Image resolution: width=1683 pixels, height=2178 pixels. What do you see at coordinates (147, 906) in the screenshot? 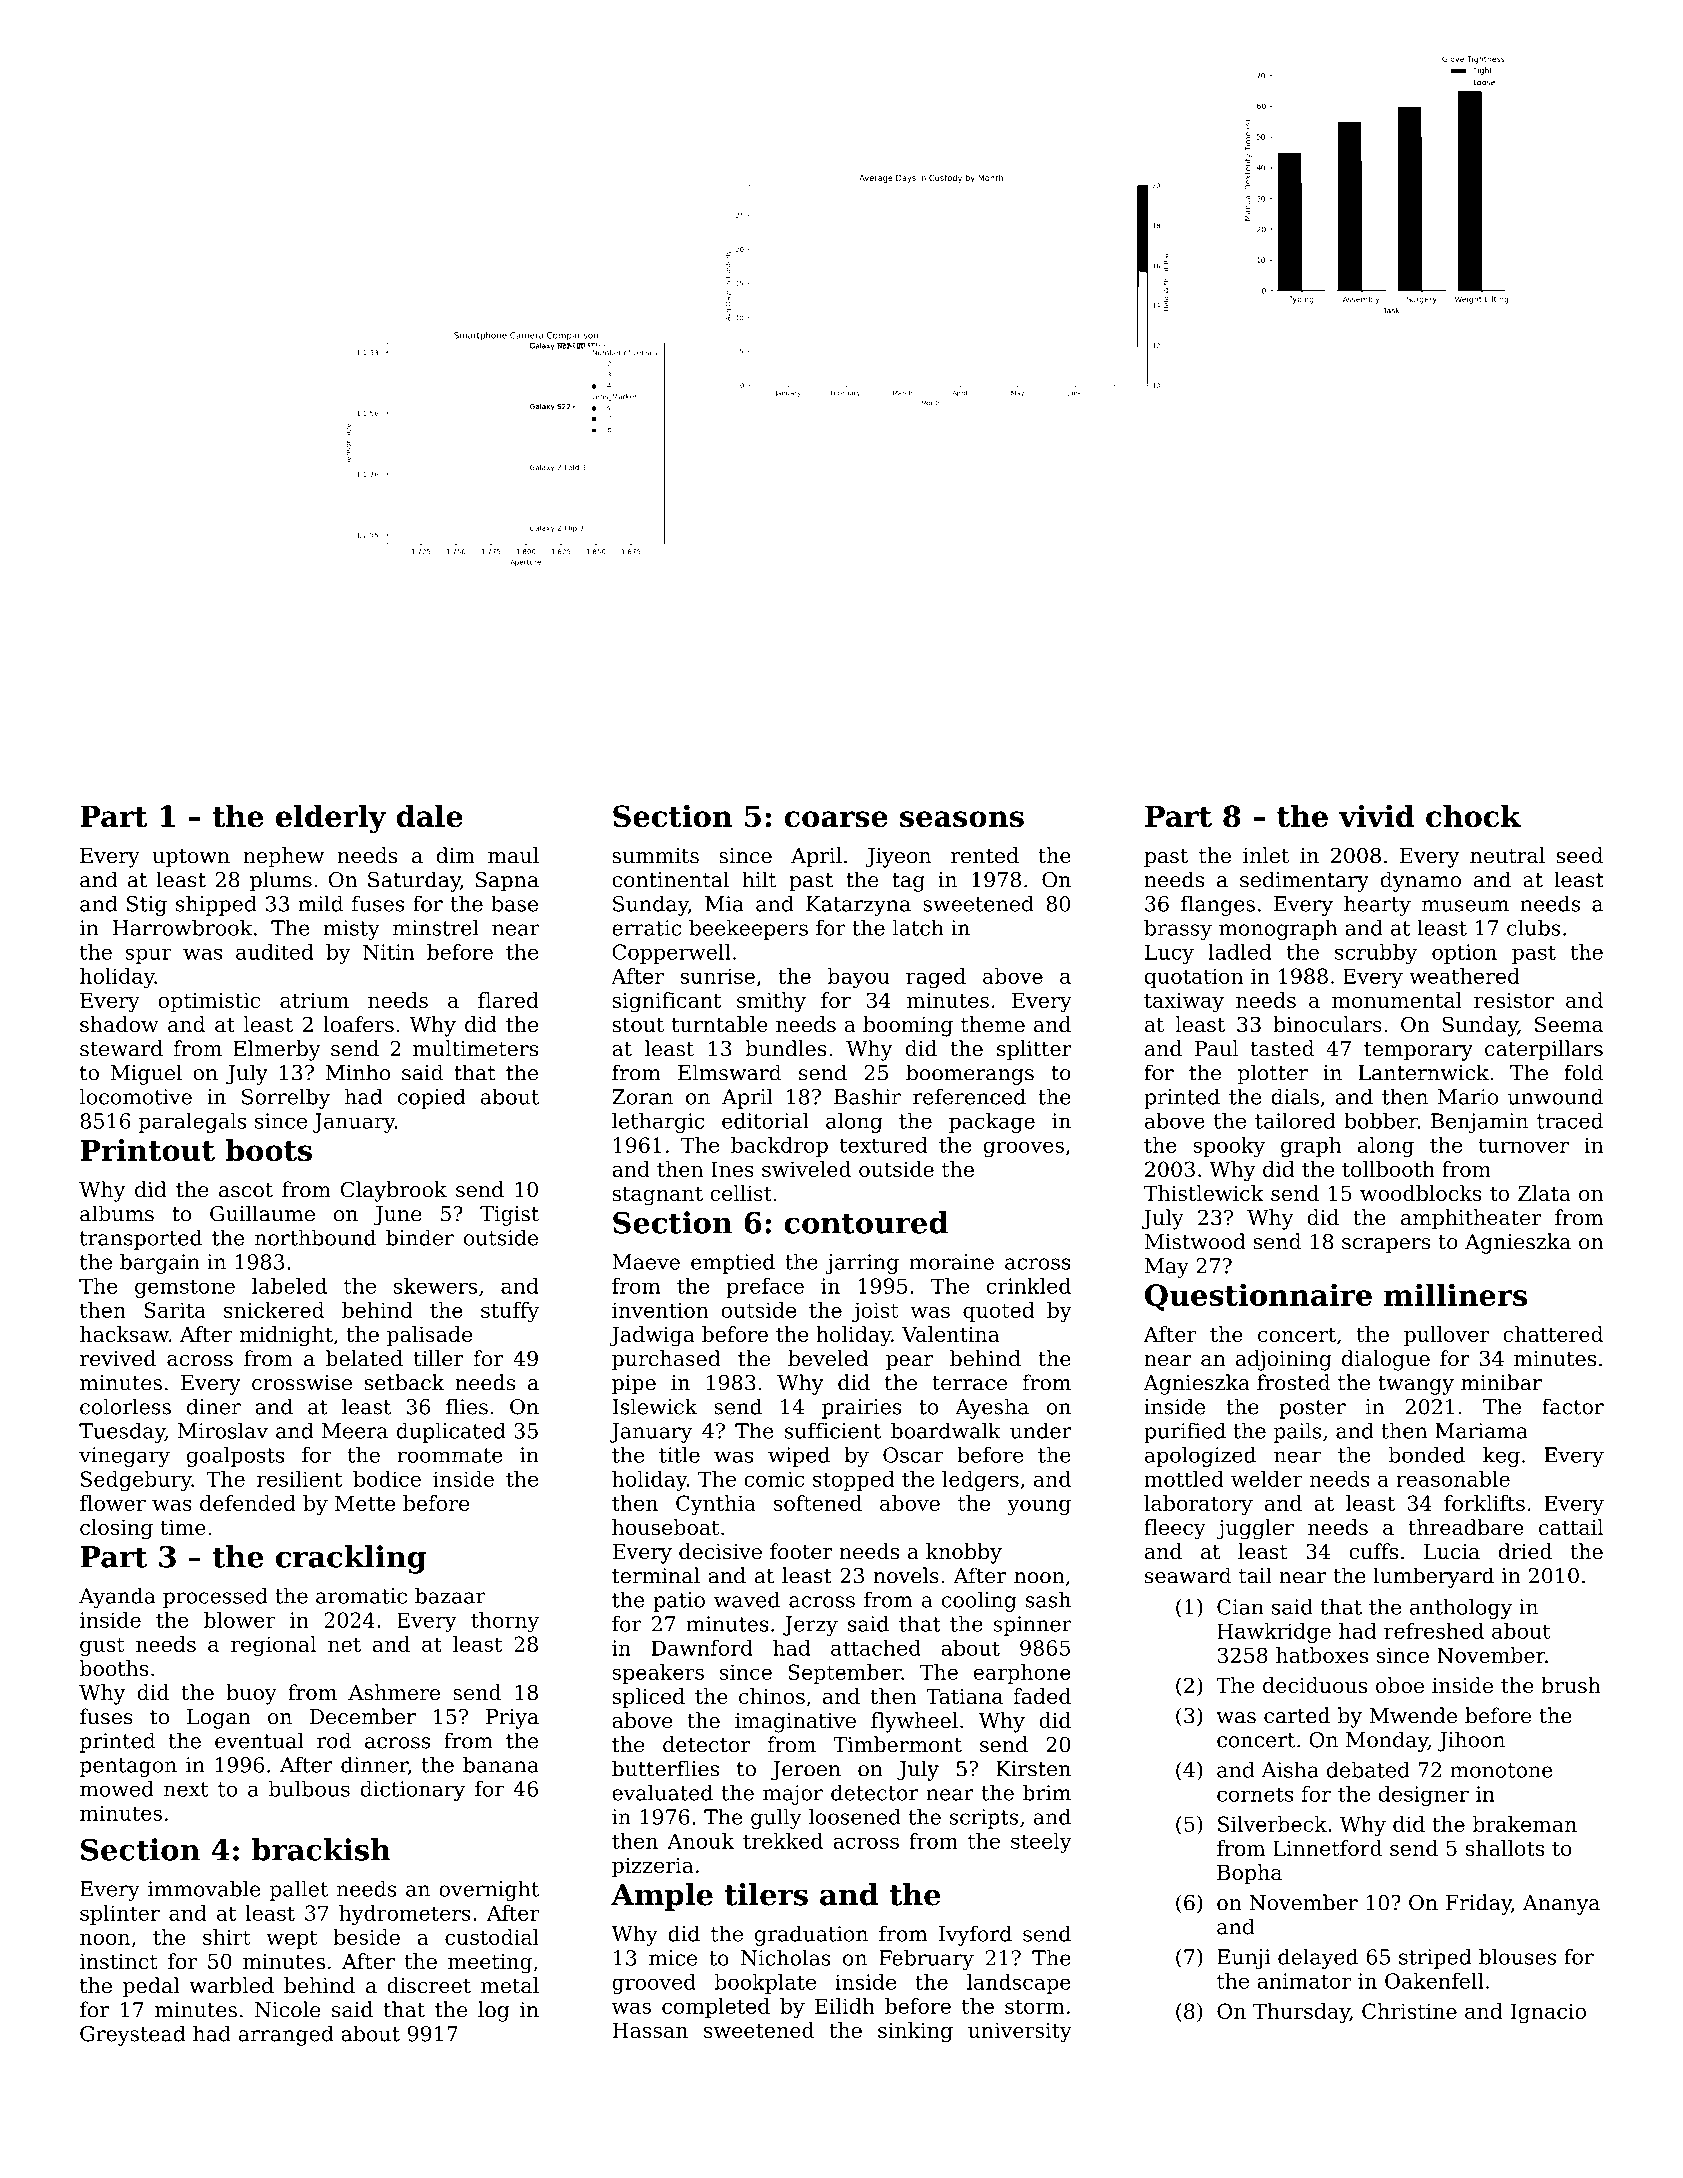
I see `Stig` at bounding box center [147, 906].
